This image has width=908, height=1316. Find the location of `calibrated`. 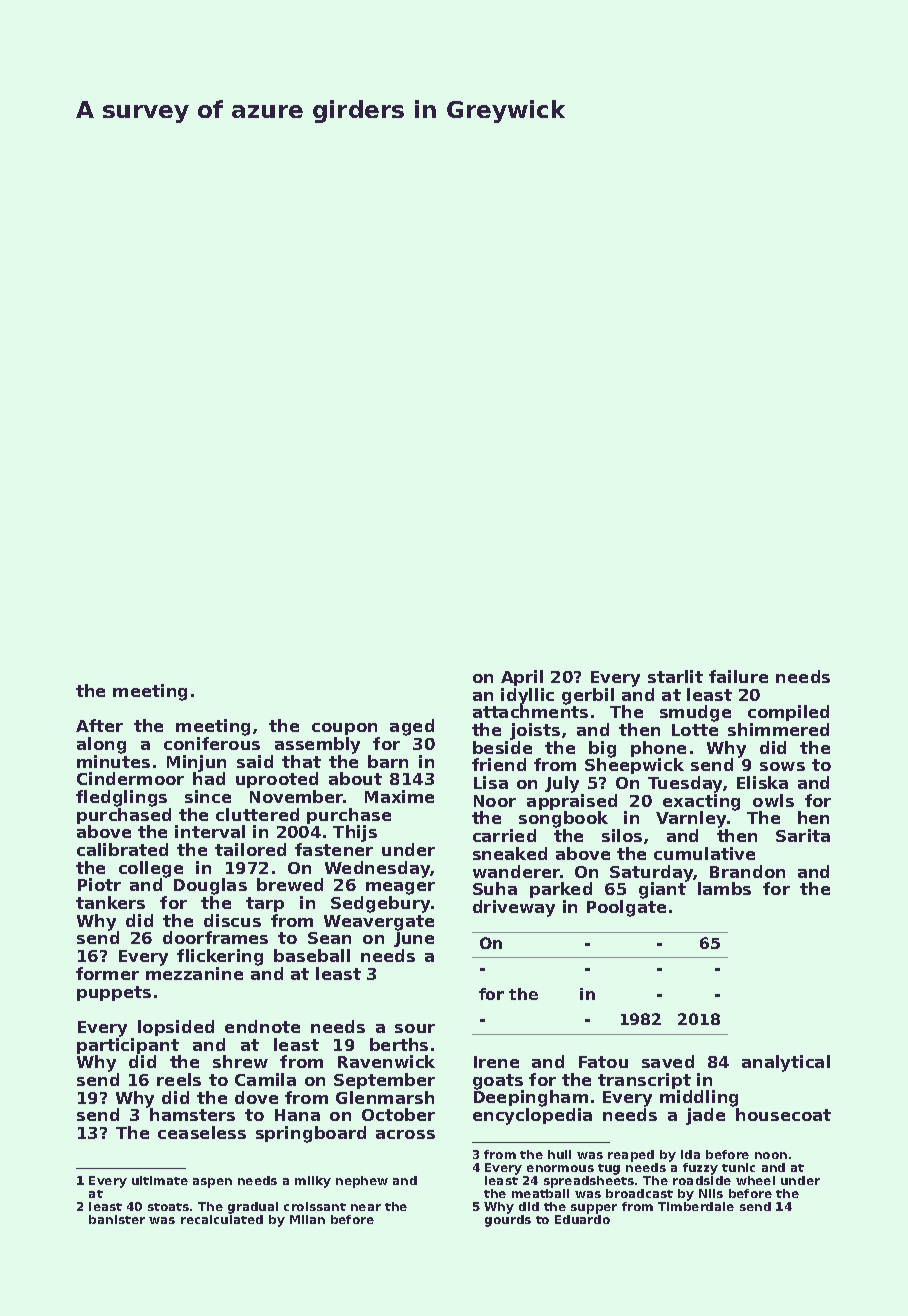

calibrated is located at coordinates (122, 849).
